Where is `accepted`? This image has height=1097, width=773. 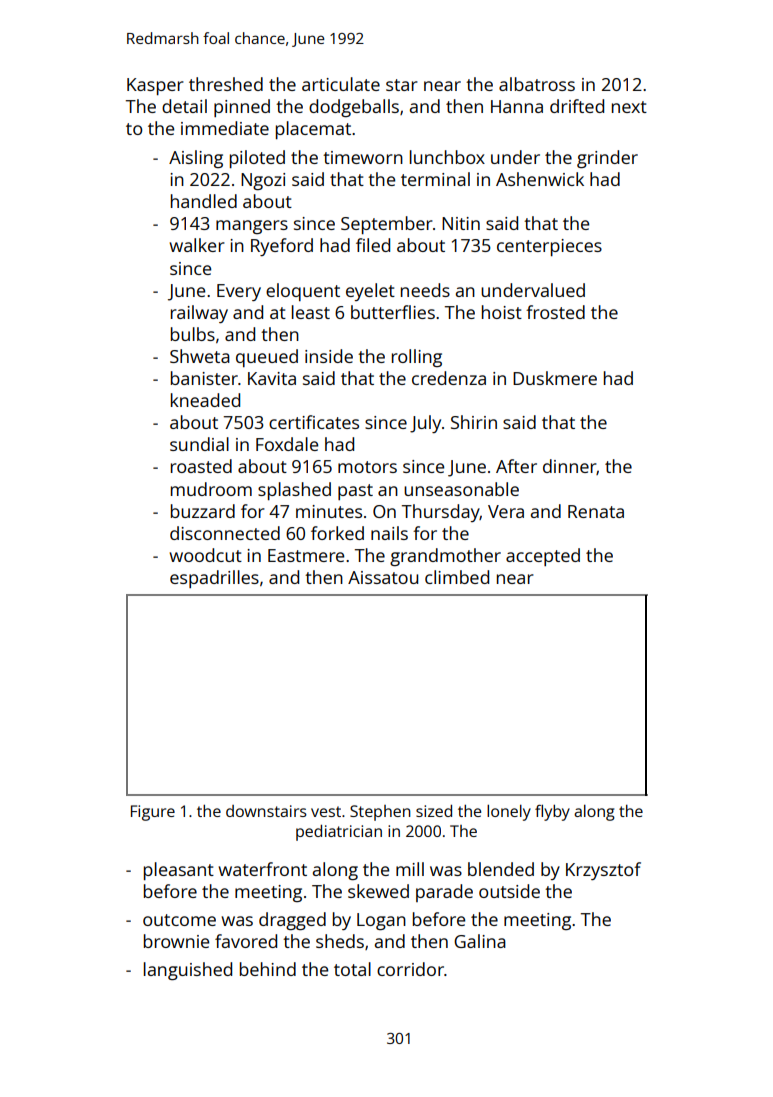
accepted is located at coordinates (543, 557).
